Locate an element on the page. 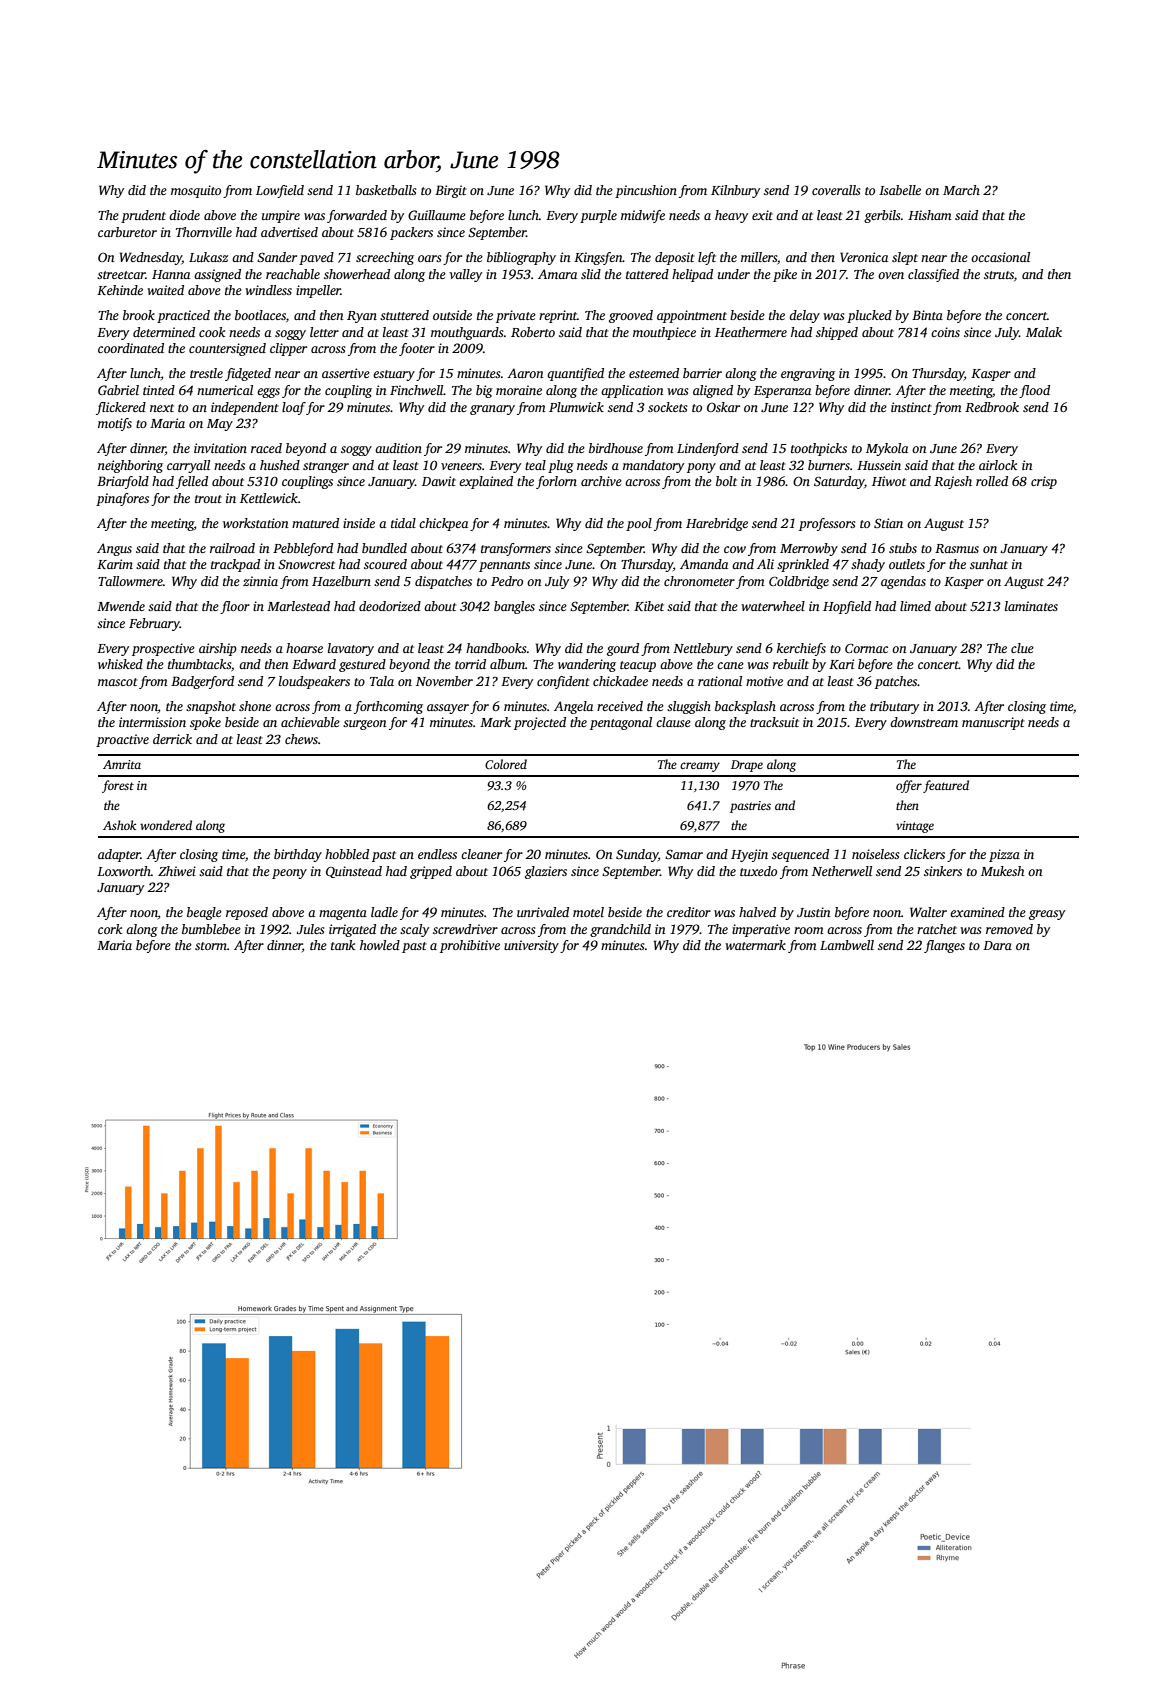  forlorn is located at coordinates (556, 482).
